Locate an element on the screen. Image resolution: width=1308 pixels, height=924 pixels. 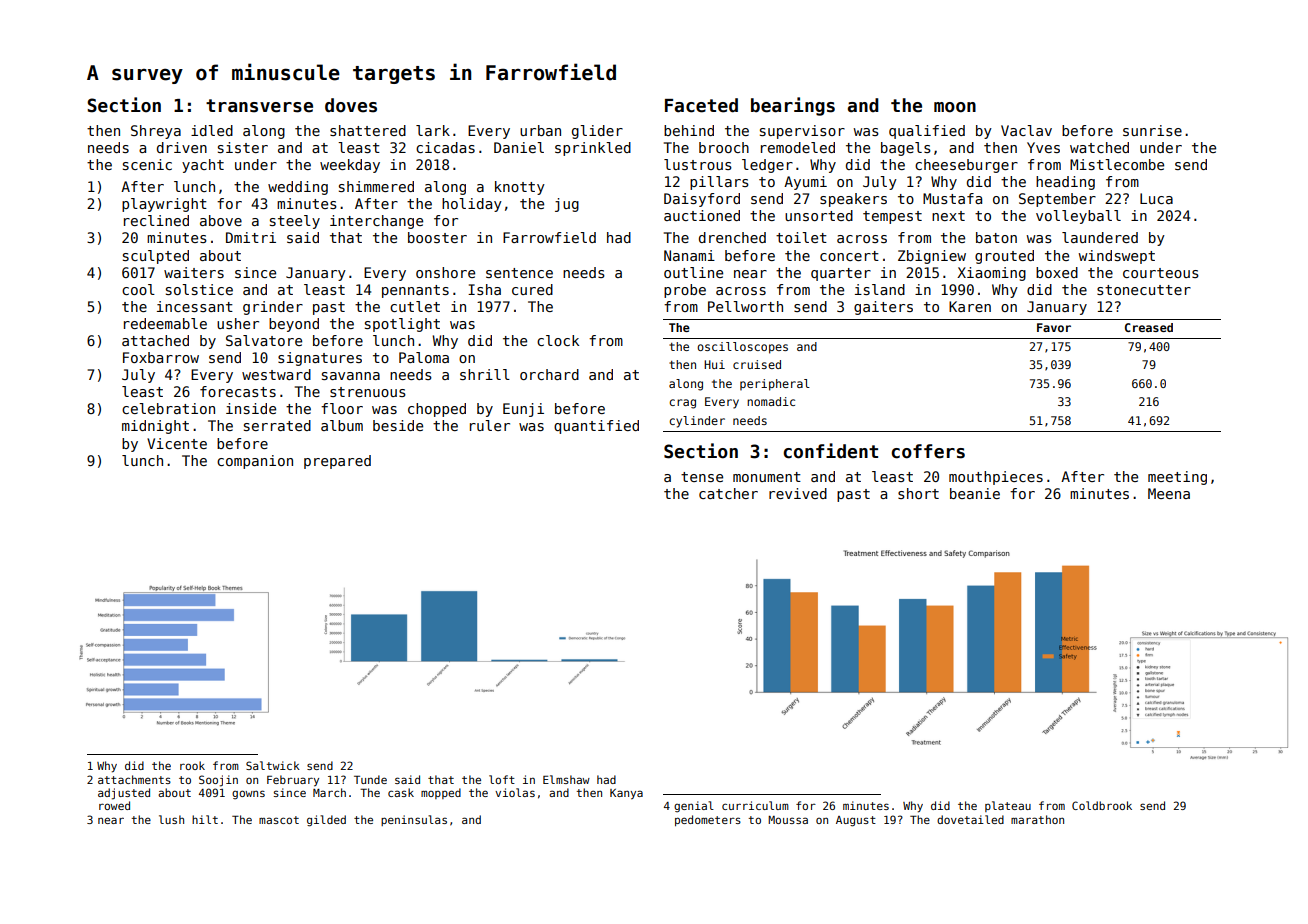
beanie is located at coordinates (975, 493).
